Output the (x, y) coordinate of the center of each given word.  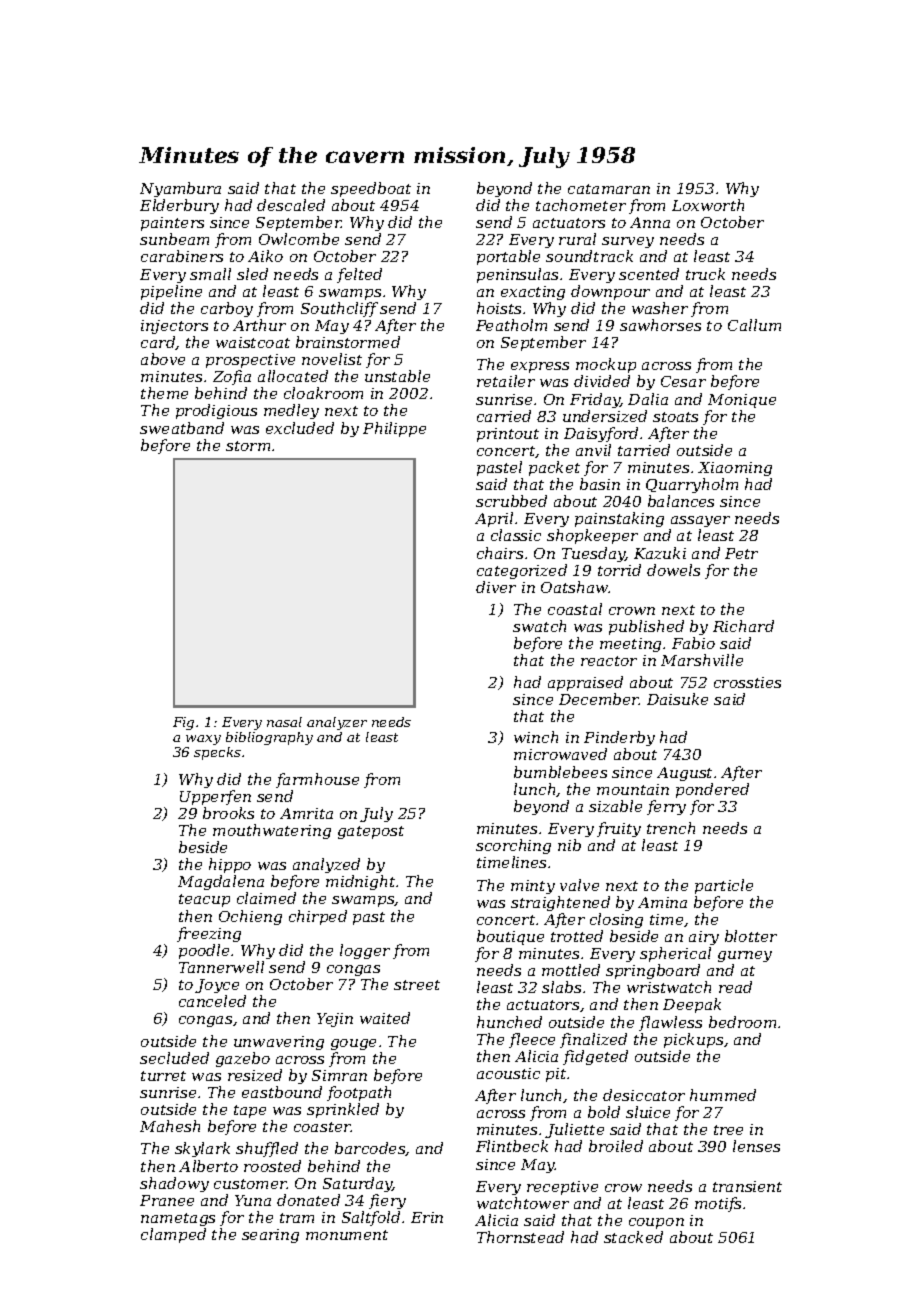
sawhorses (660, 325)
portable (508, 257)
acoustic (508, 1073)
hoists (499, 308)
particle (724, 886)
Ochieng (250, 917)
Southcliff (339, 309)
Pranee (167, 1200)
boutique (510, 937)
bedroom (742, 1022)
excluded (300, 428)
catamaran (609, 189)
